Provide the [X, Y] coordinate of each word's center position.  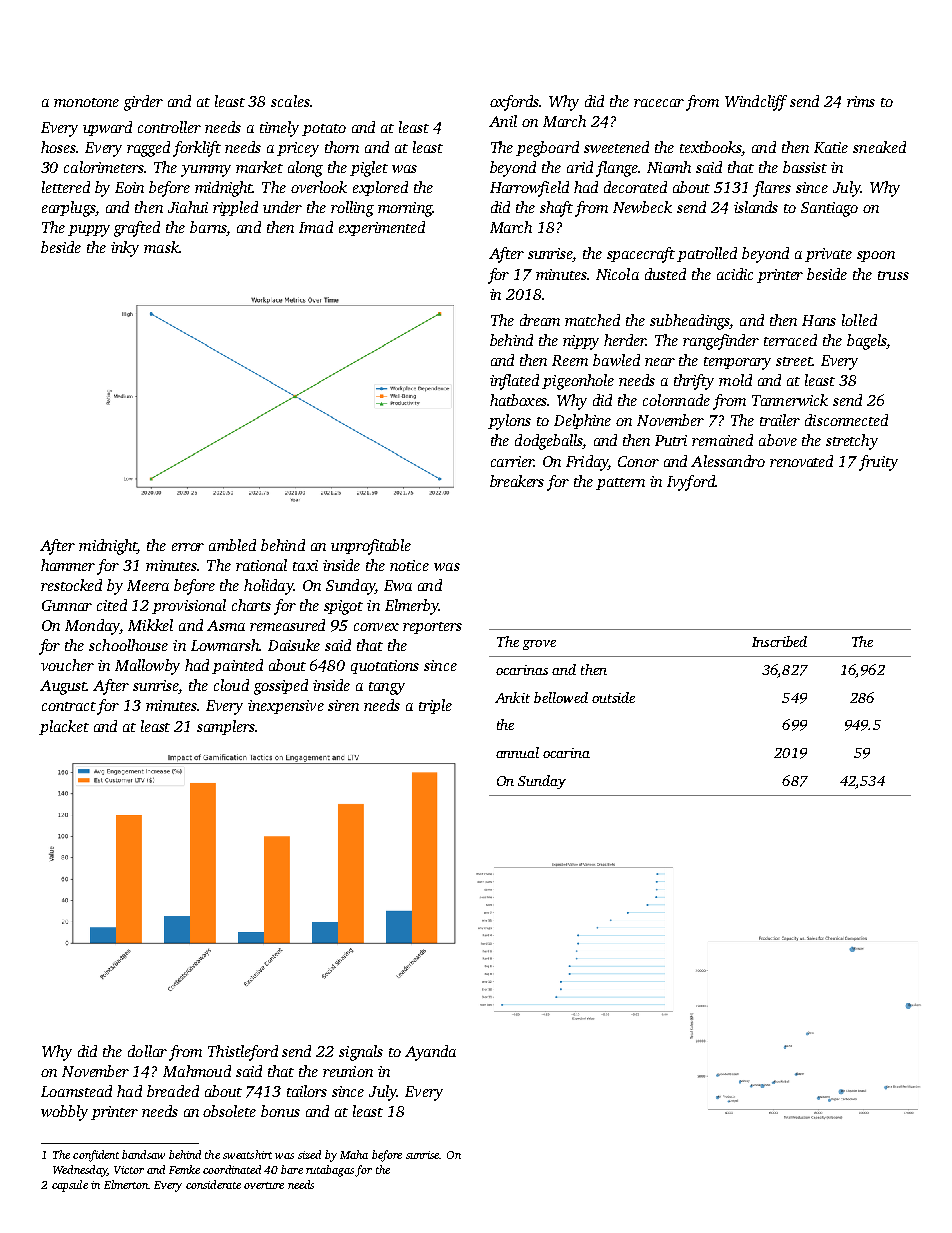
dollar [147, 1051]
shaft [556, 209]
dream [540, 320]
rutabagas [330, 1171]
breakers [517, 481]
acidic [735, 274]
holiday [269, 587]
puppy [89, 231]
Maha [354, 1154]
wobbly [64, 1113]
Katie [831, 147]
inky [125, 249]
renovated [801, 461]
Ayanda [430, 1053]
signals [361, 1053]
